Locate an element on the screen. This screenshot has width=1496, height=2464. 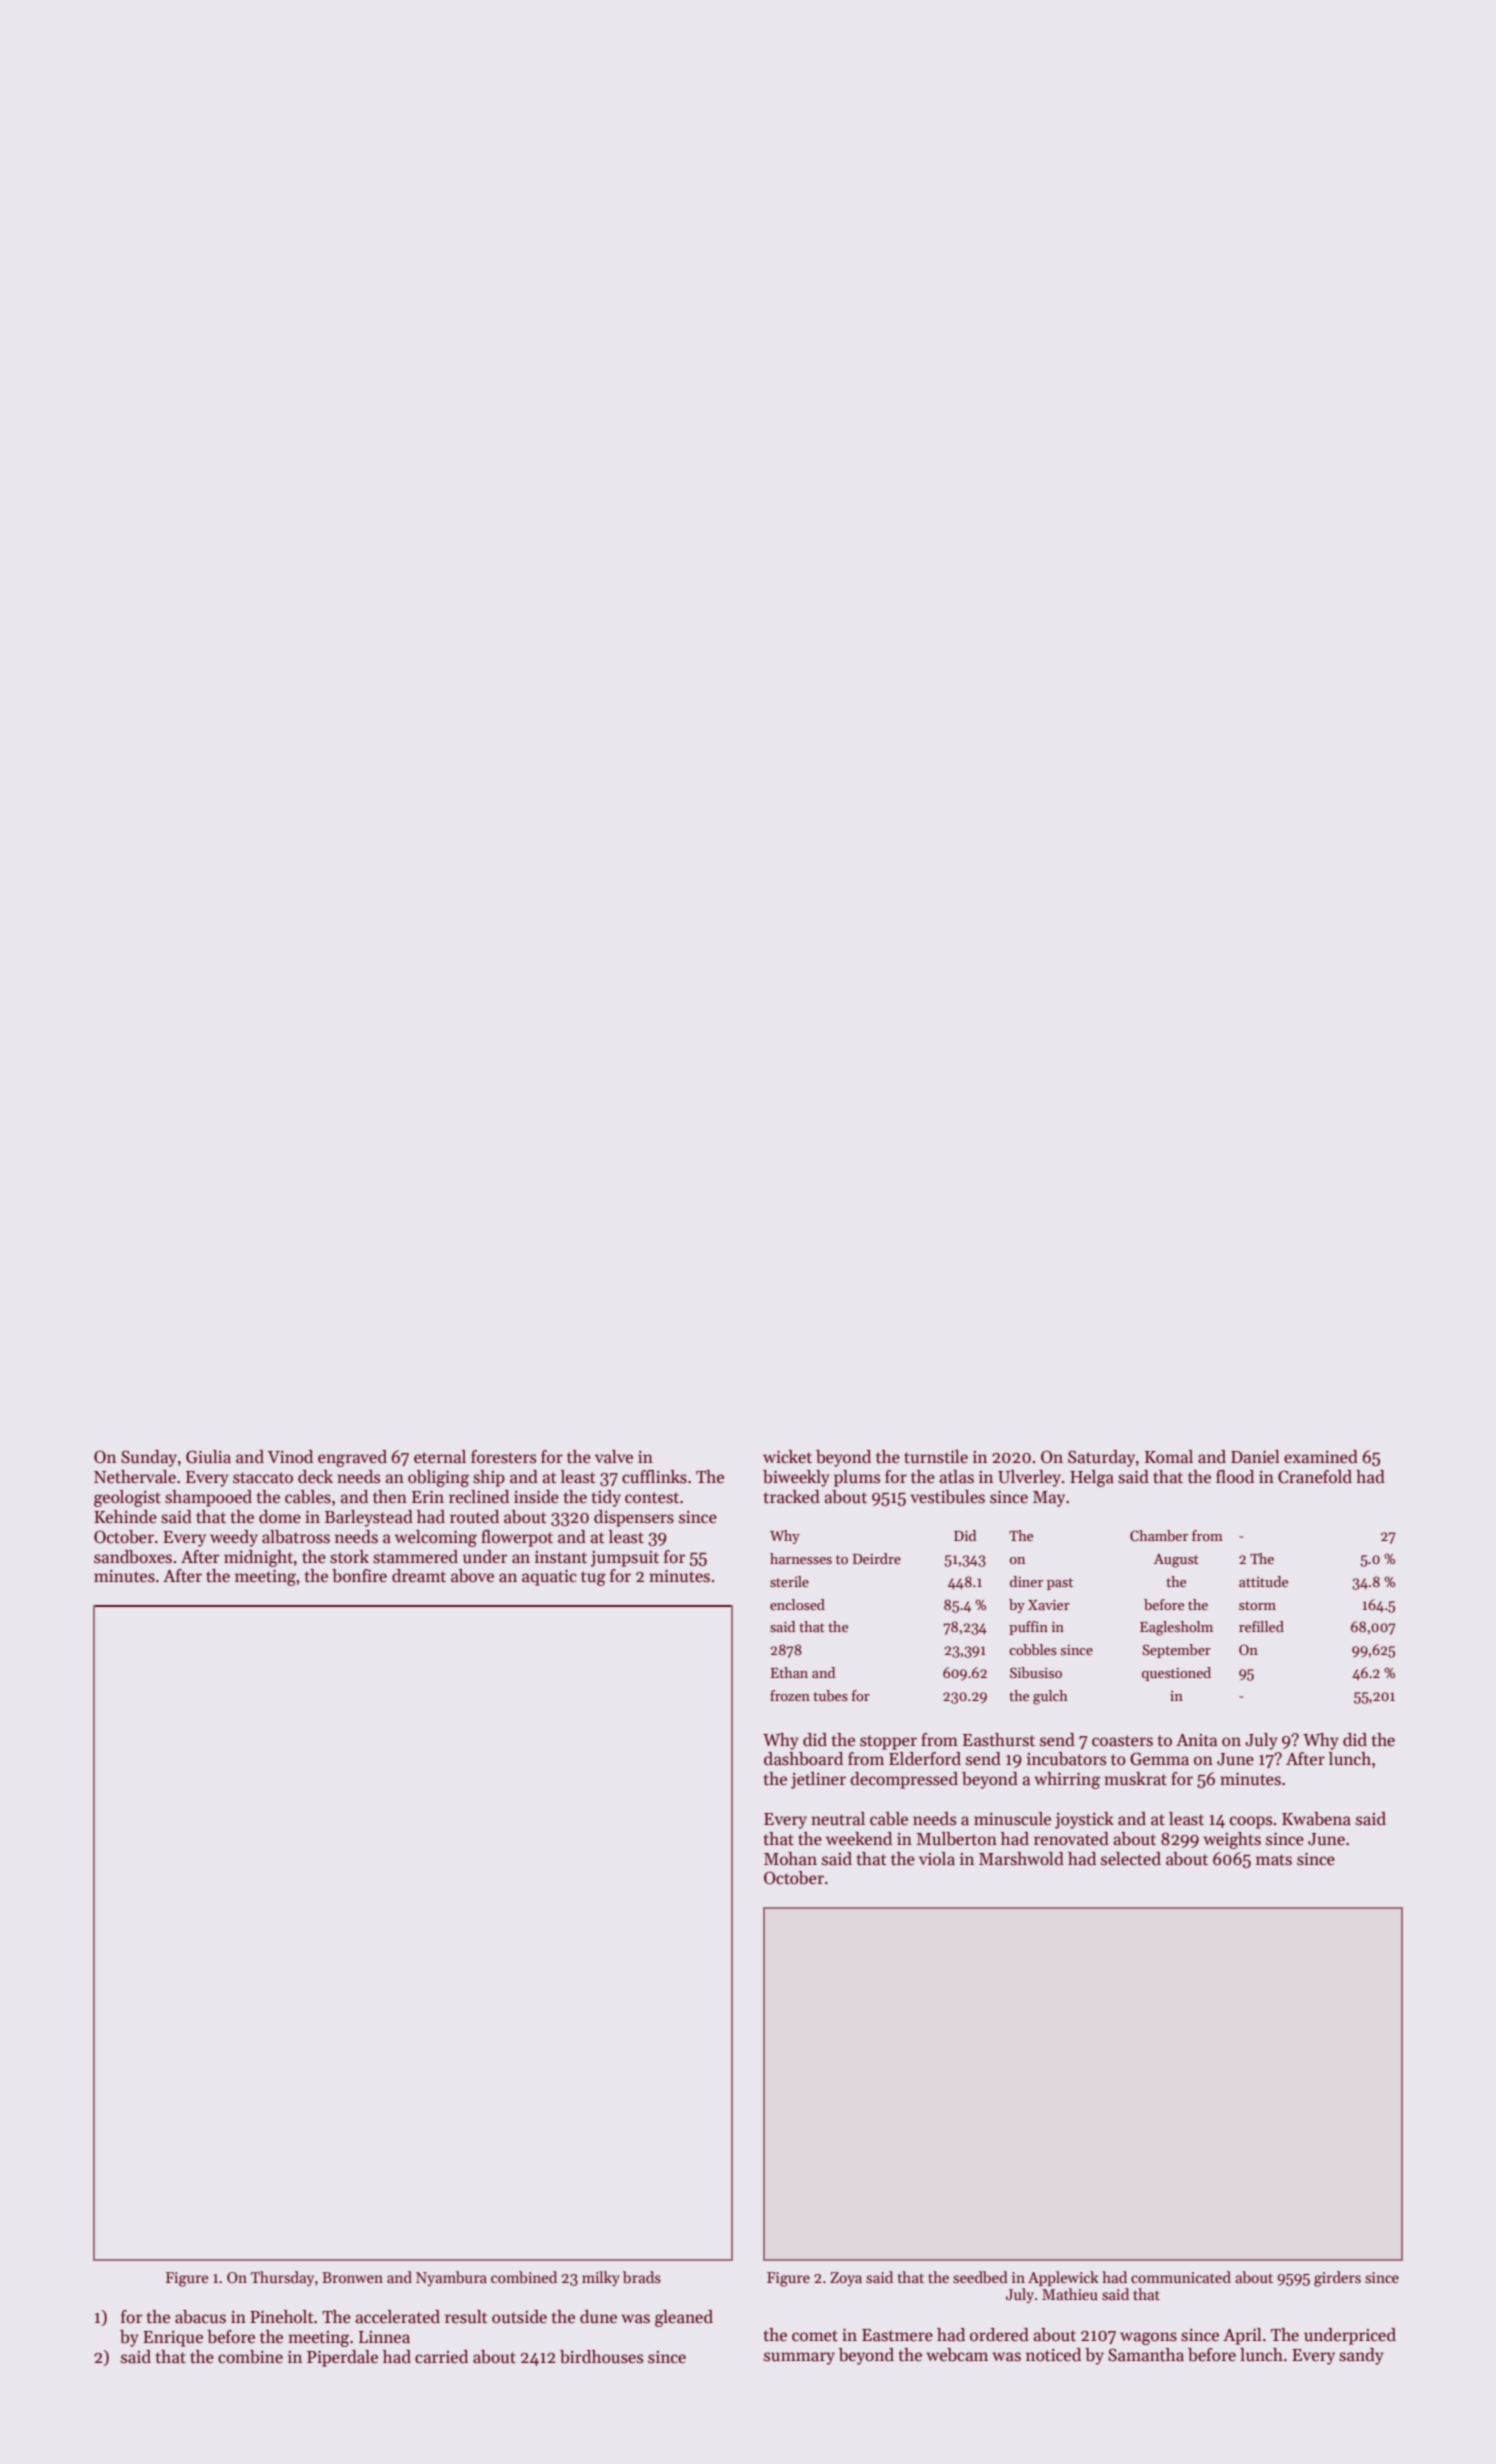
instant is located at coordinates (561, 1557).
